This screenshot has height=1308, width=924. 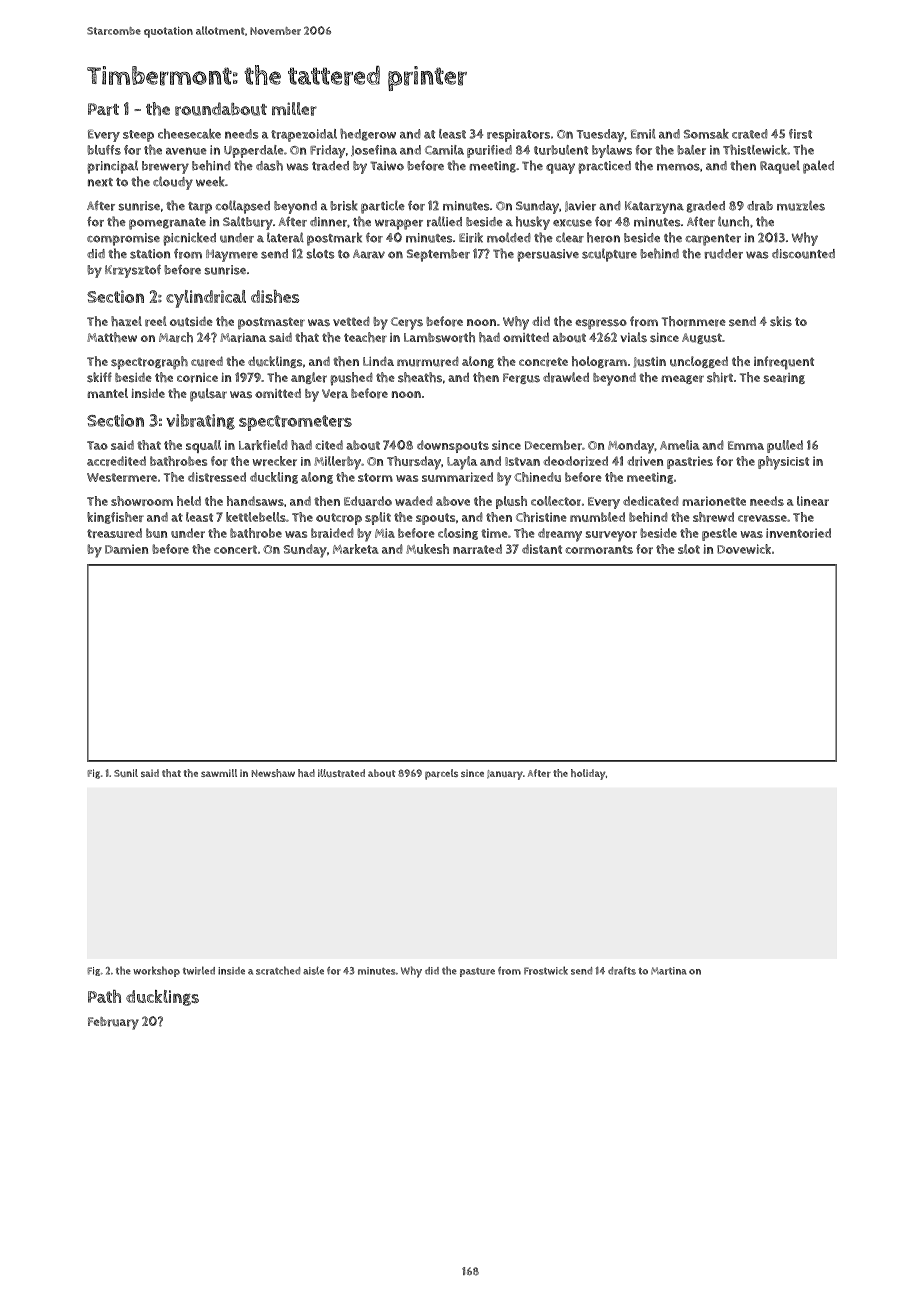 I want to click on Eduardo, so click(x=368, y=501).
